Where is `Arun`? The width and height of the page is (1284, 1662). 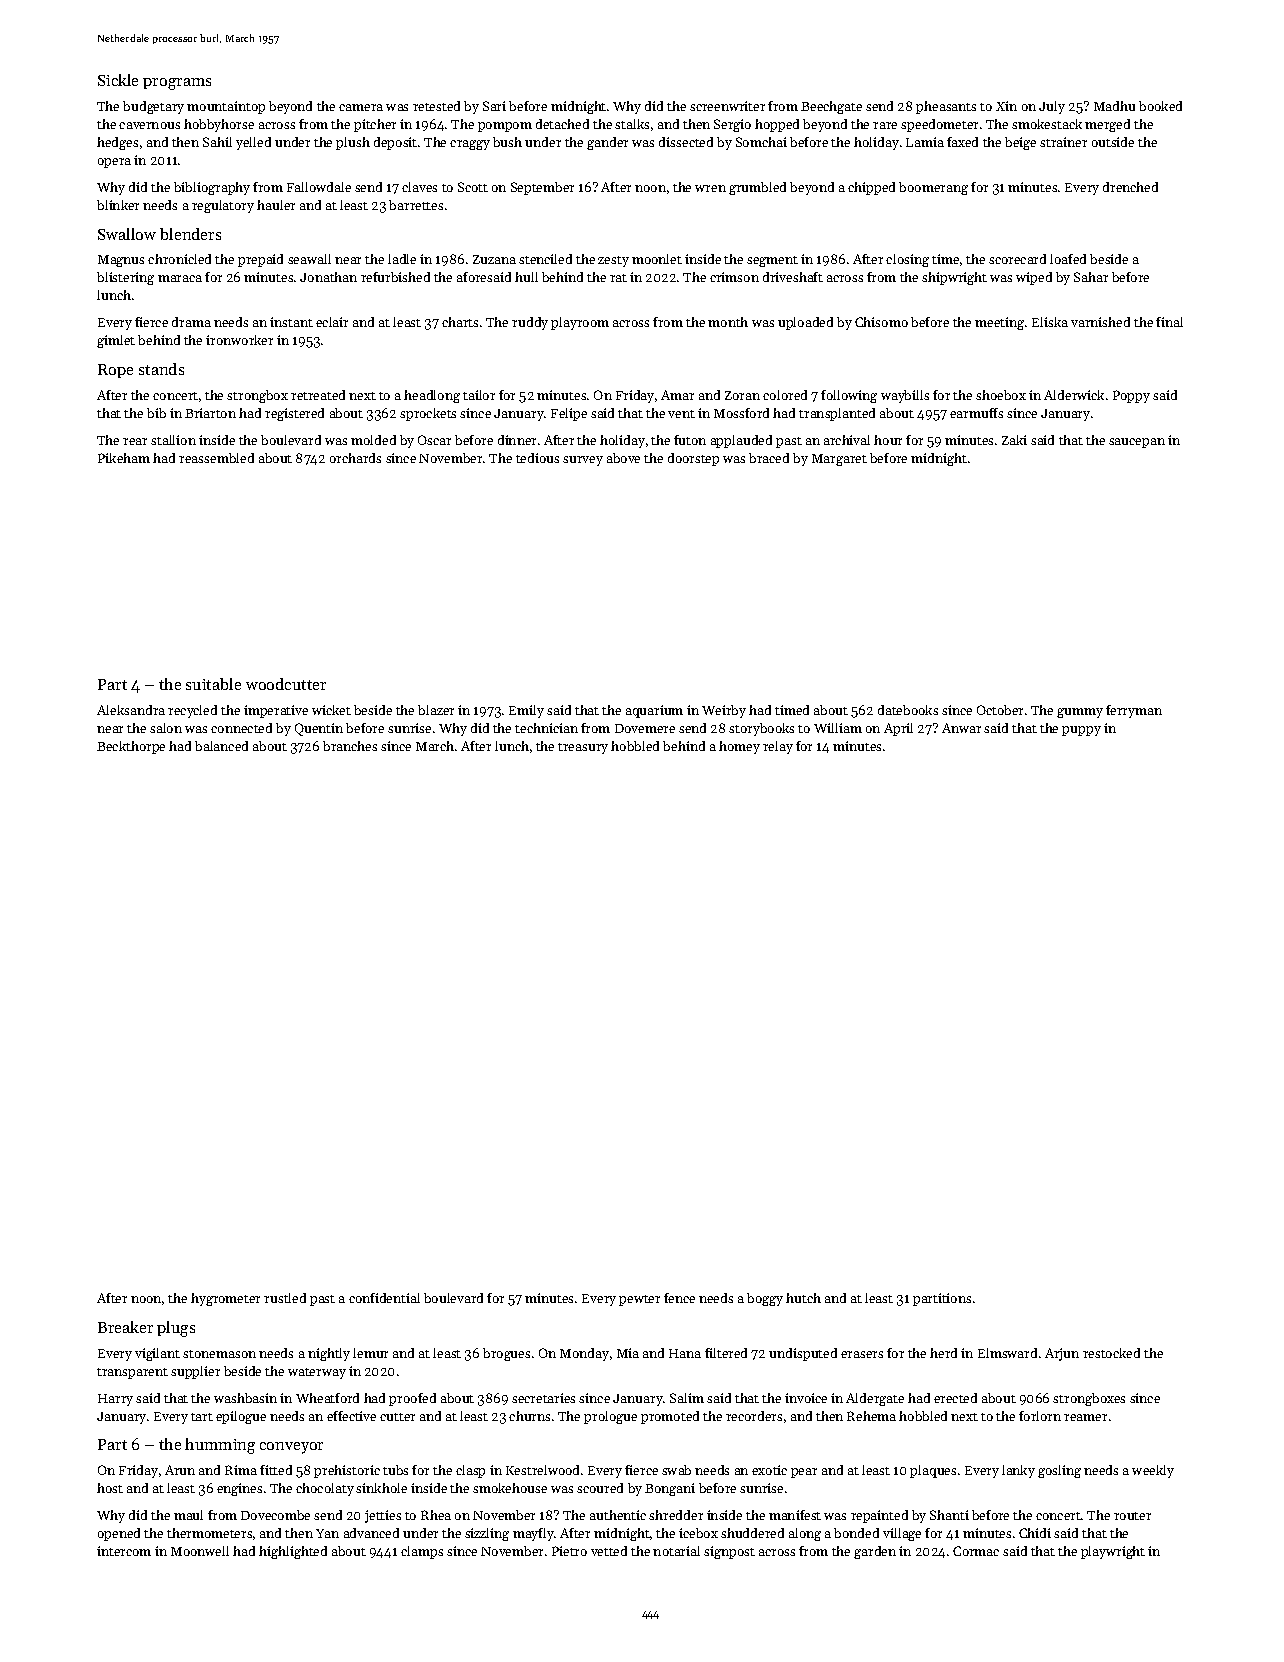
Arun is located at coordinates (180, 1470).
